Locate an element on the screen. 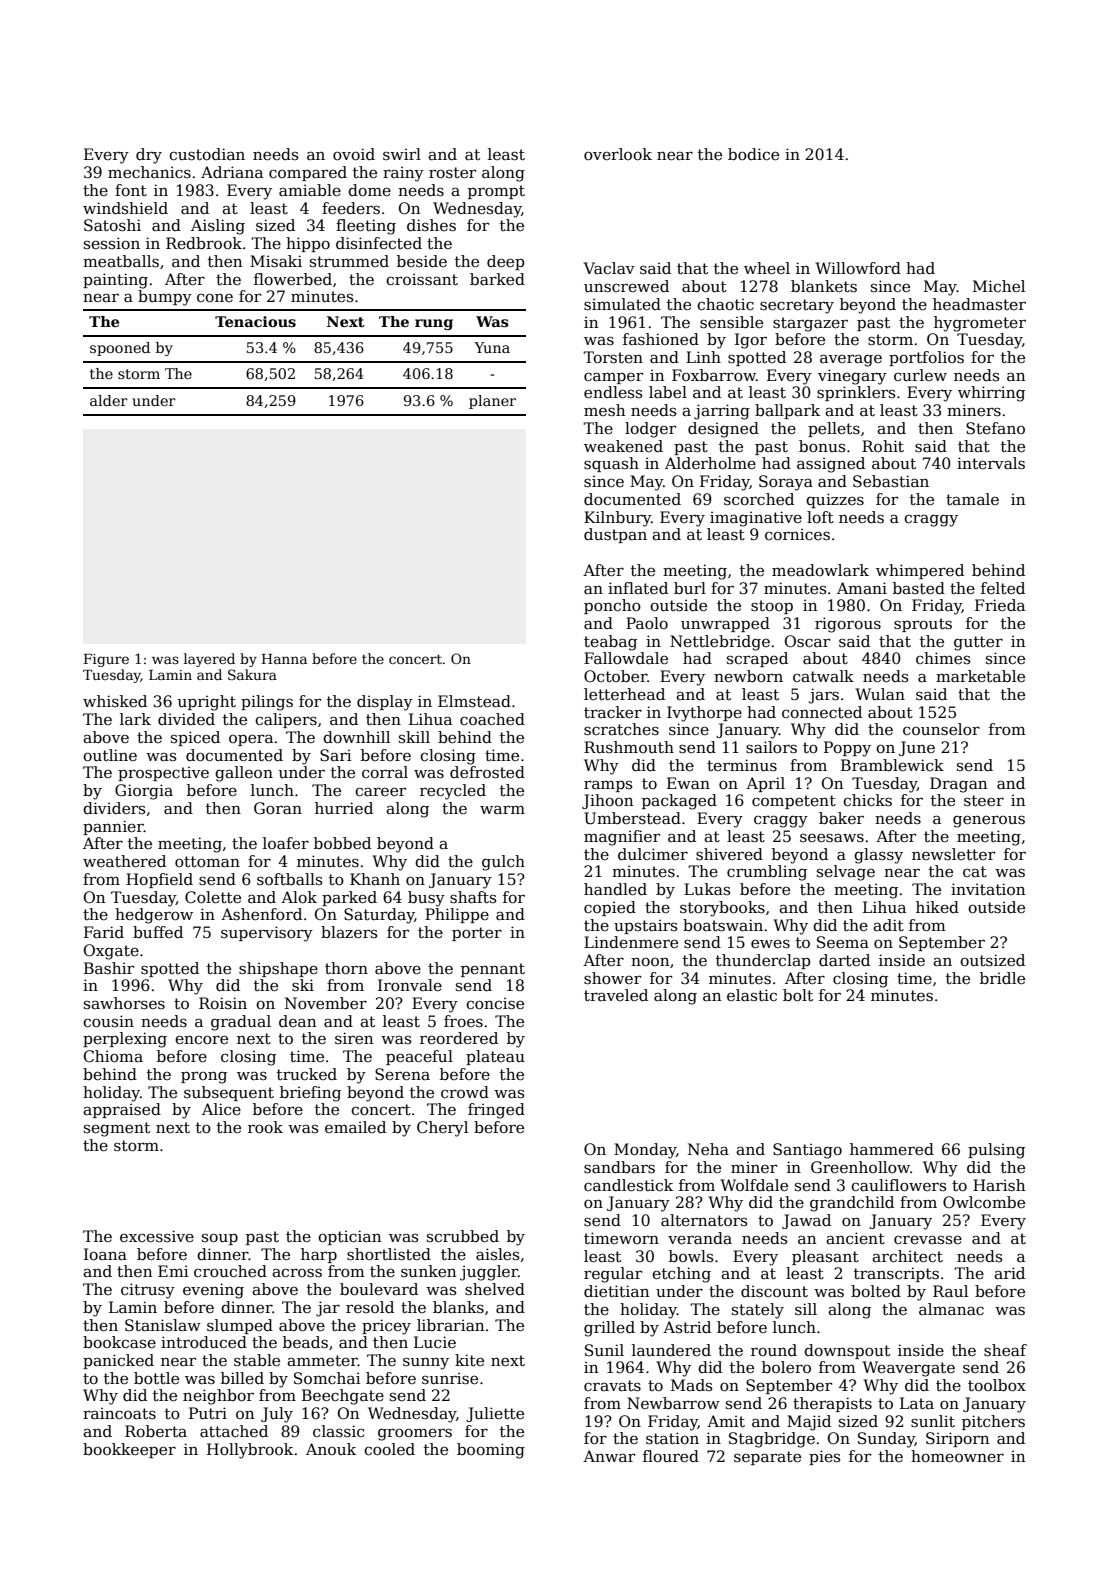  emailed is located at coordinates (355, 1127).
